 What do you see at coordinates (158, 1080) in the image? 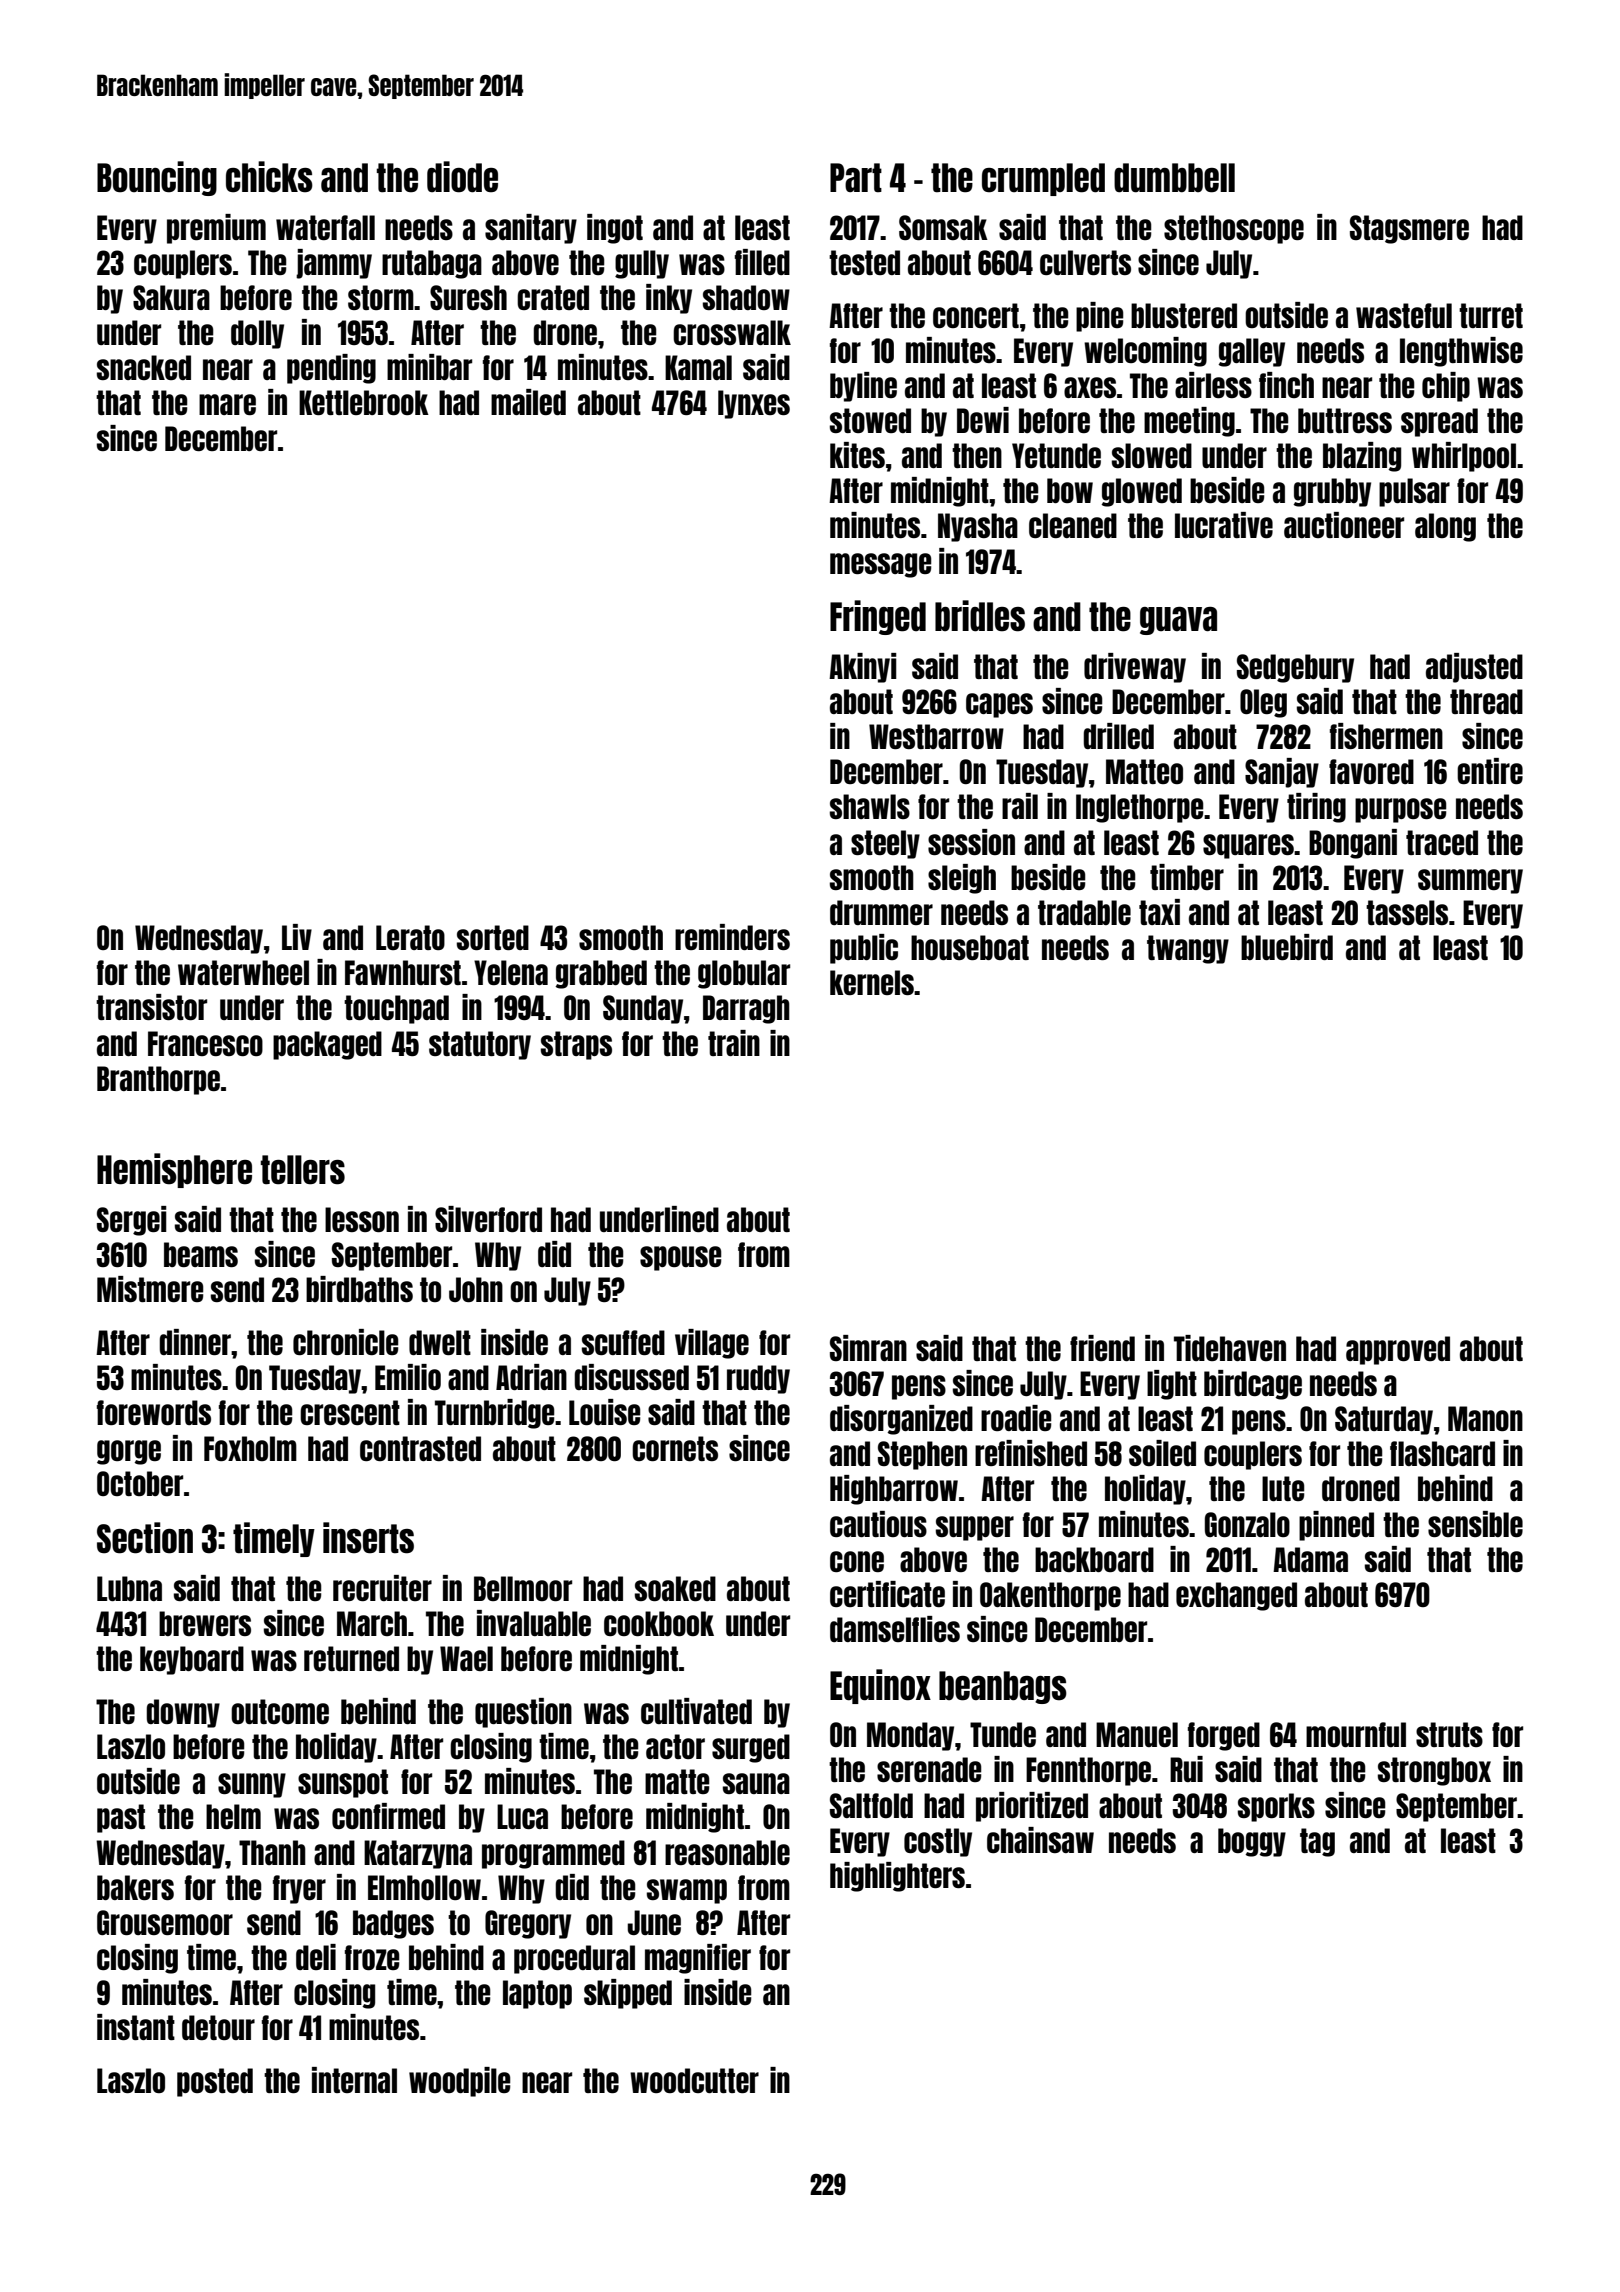
I see `Branthorpe` at bounding box center [158, 1080].
